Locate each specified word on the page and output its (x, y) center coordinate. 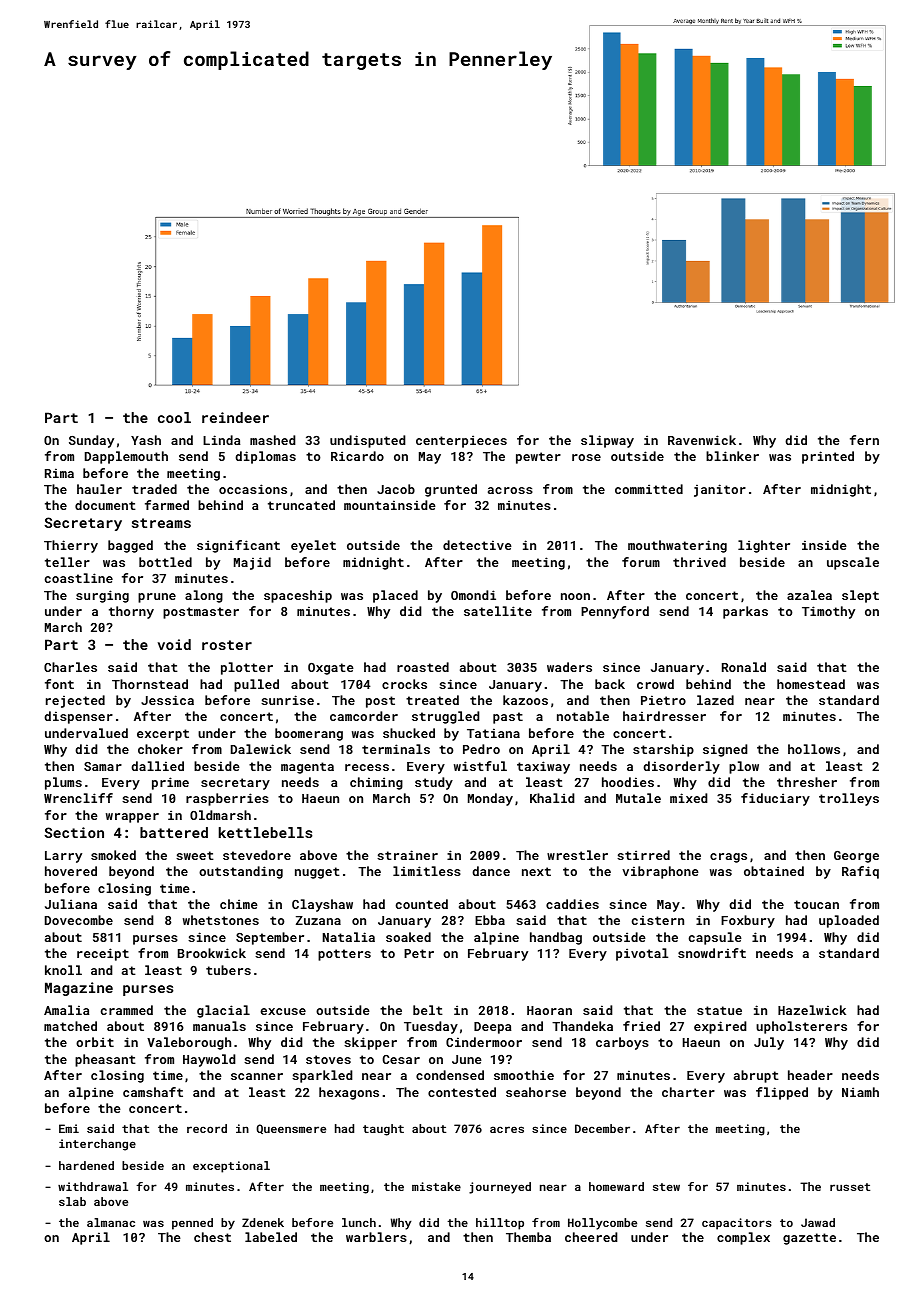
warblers (376, 1237)
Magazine (79, 989)
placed (395, 596)
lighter (764, 546)
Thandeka (582, 1026)
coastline (79, 578)
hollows (814, 749)
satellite (498, 611)
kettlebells (265, 832)
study (434, 783)
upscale (853, 563)
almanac (111, 1222)
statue (719, 1010)
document (105, 505)
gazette (809, 1239)
